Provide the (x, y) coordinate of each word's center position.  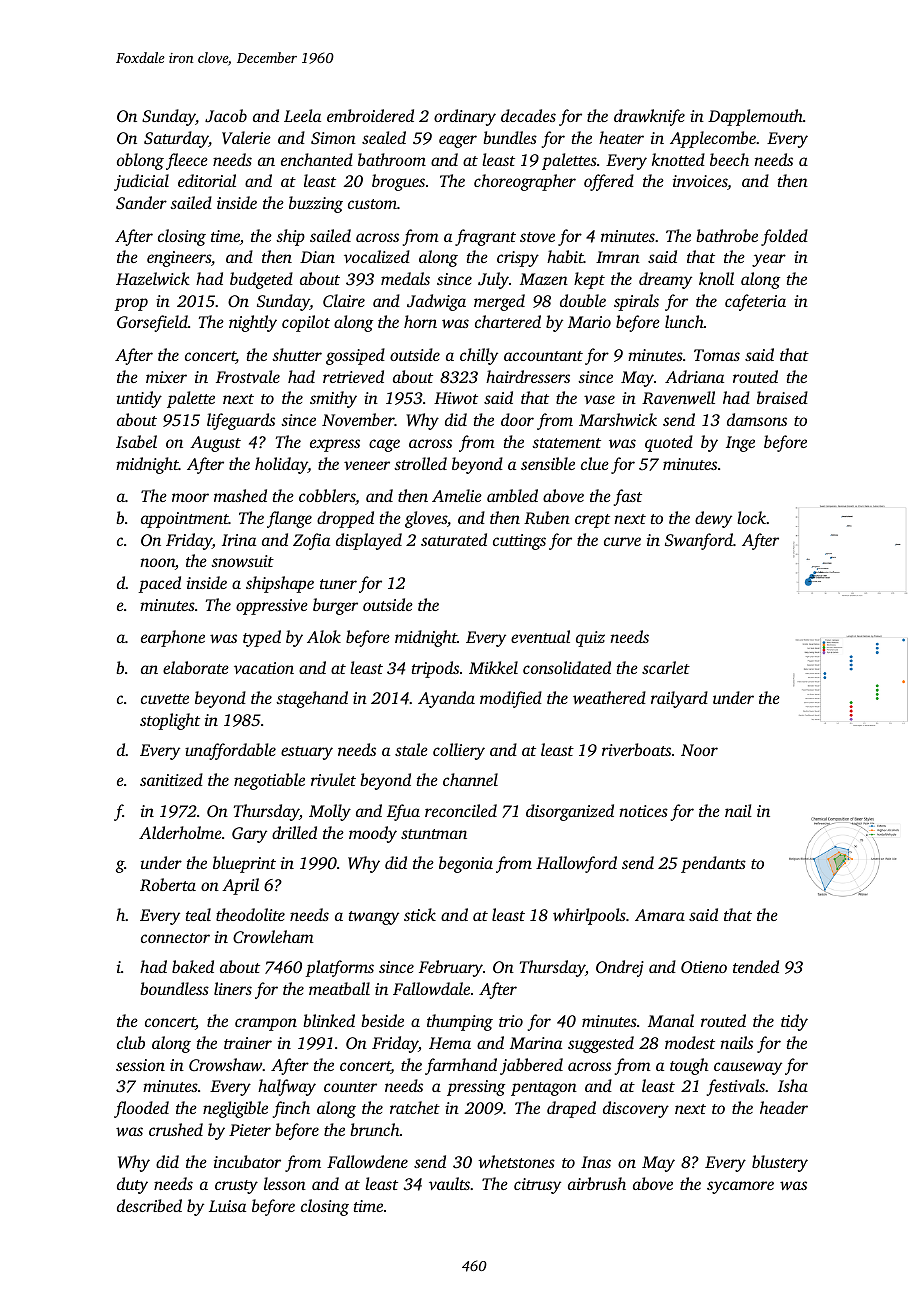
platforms (339, 968)
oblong (140, 161)
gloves (426, 519)
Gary (249, 835)
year (769, 260)
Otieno (704, 967)
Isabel (136, 441)
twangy (374, 918)
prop (131, 304)
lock (751, 517)
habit (565, 256)
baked (193, 966)
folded (784, 237)
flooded (141, 1109)
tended (756, 966)
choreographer (525, 182)
